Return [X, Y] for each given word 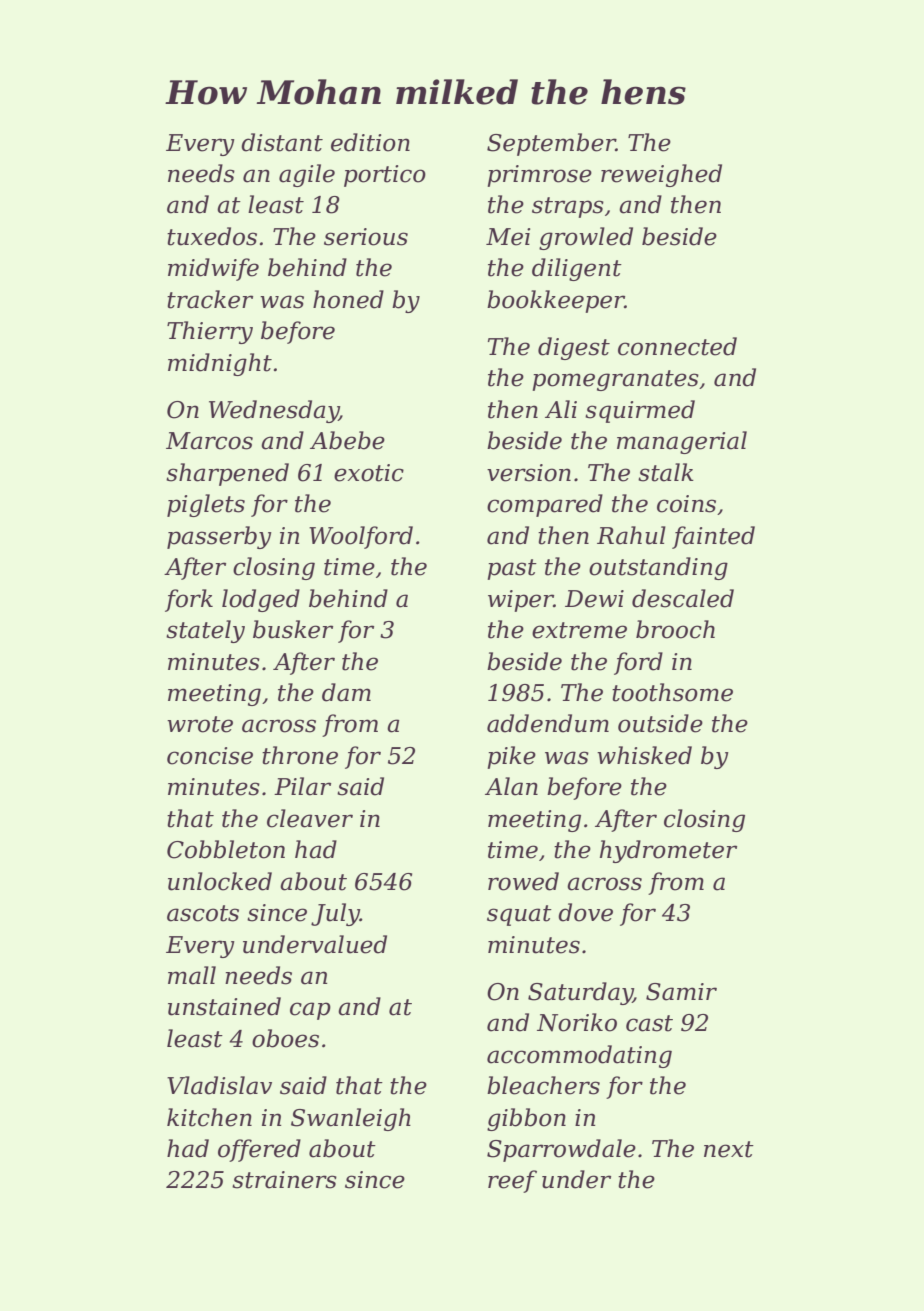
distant [282, 142]
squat [519, 915]
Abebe [347, 440]
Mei [508, 237]
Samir [681, 992]
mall [192, 975]
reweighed [661, 175]
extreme [579, 630]
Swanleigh [351, 1119]
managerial [682, 442]
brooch [675, 629]
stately [205, 631]
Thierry [210, 332]
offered [259, 1150]
